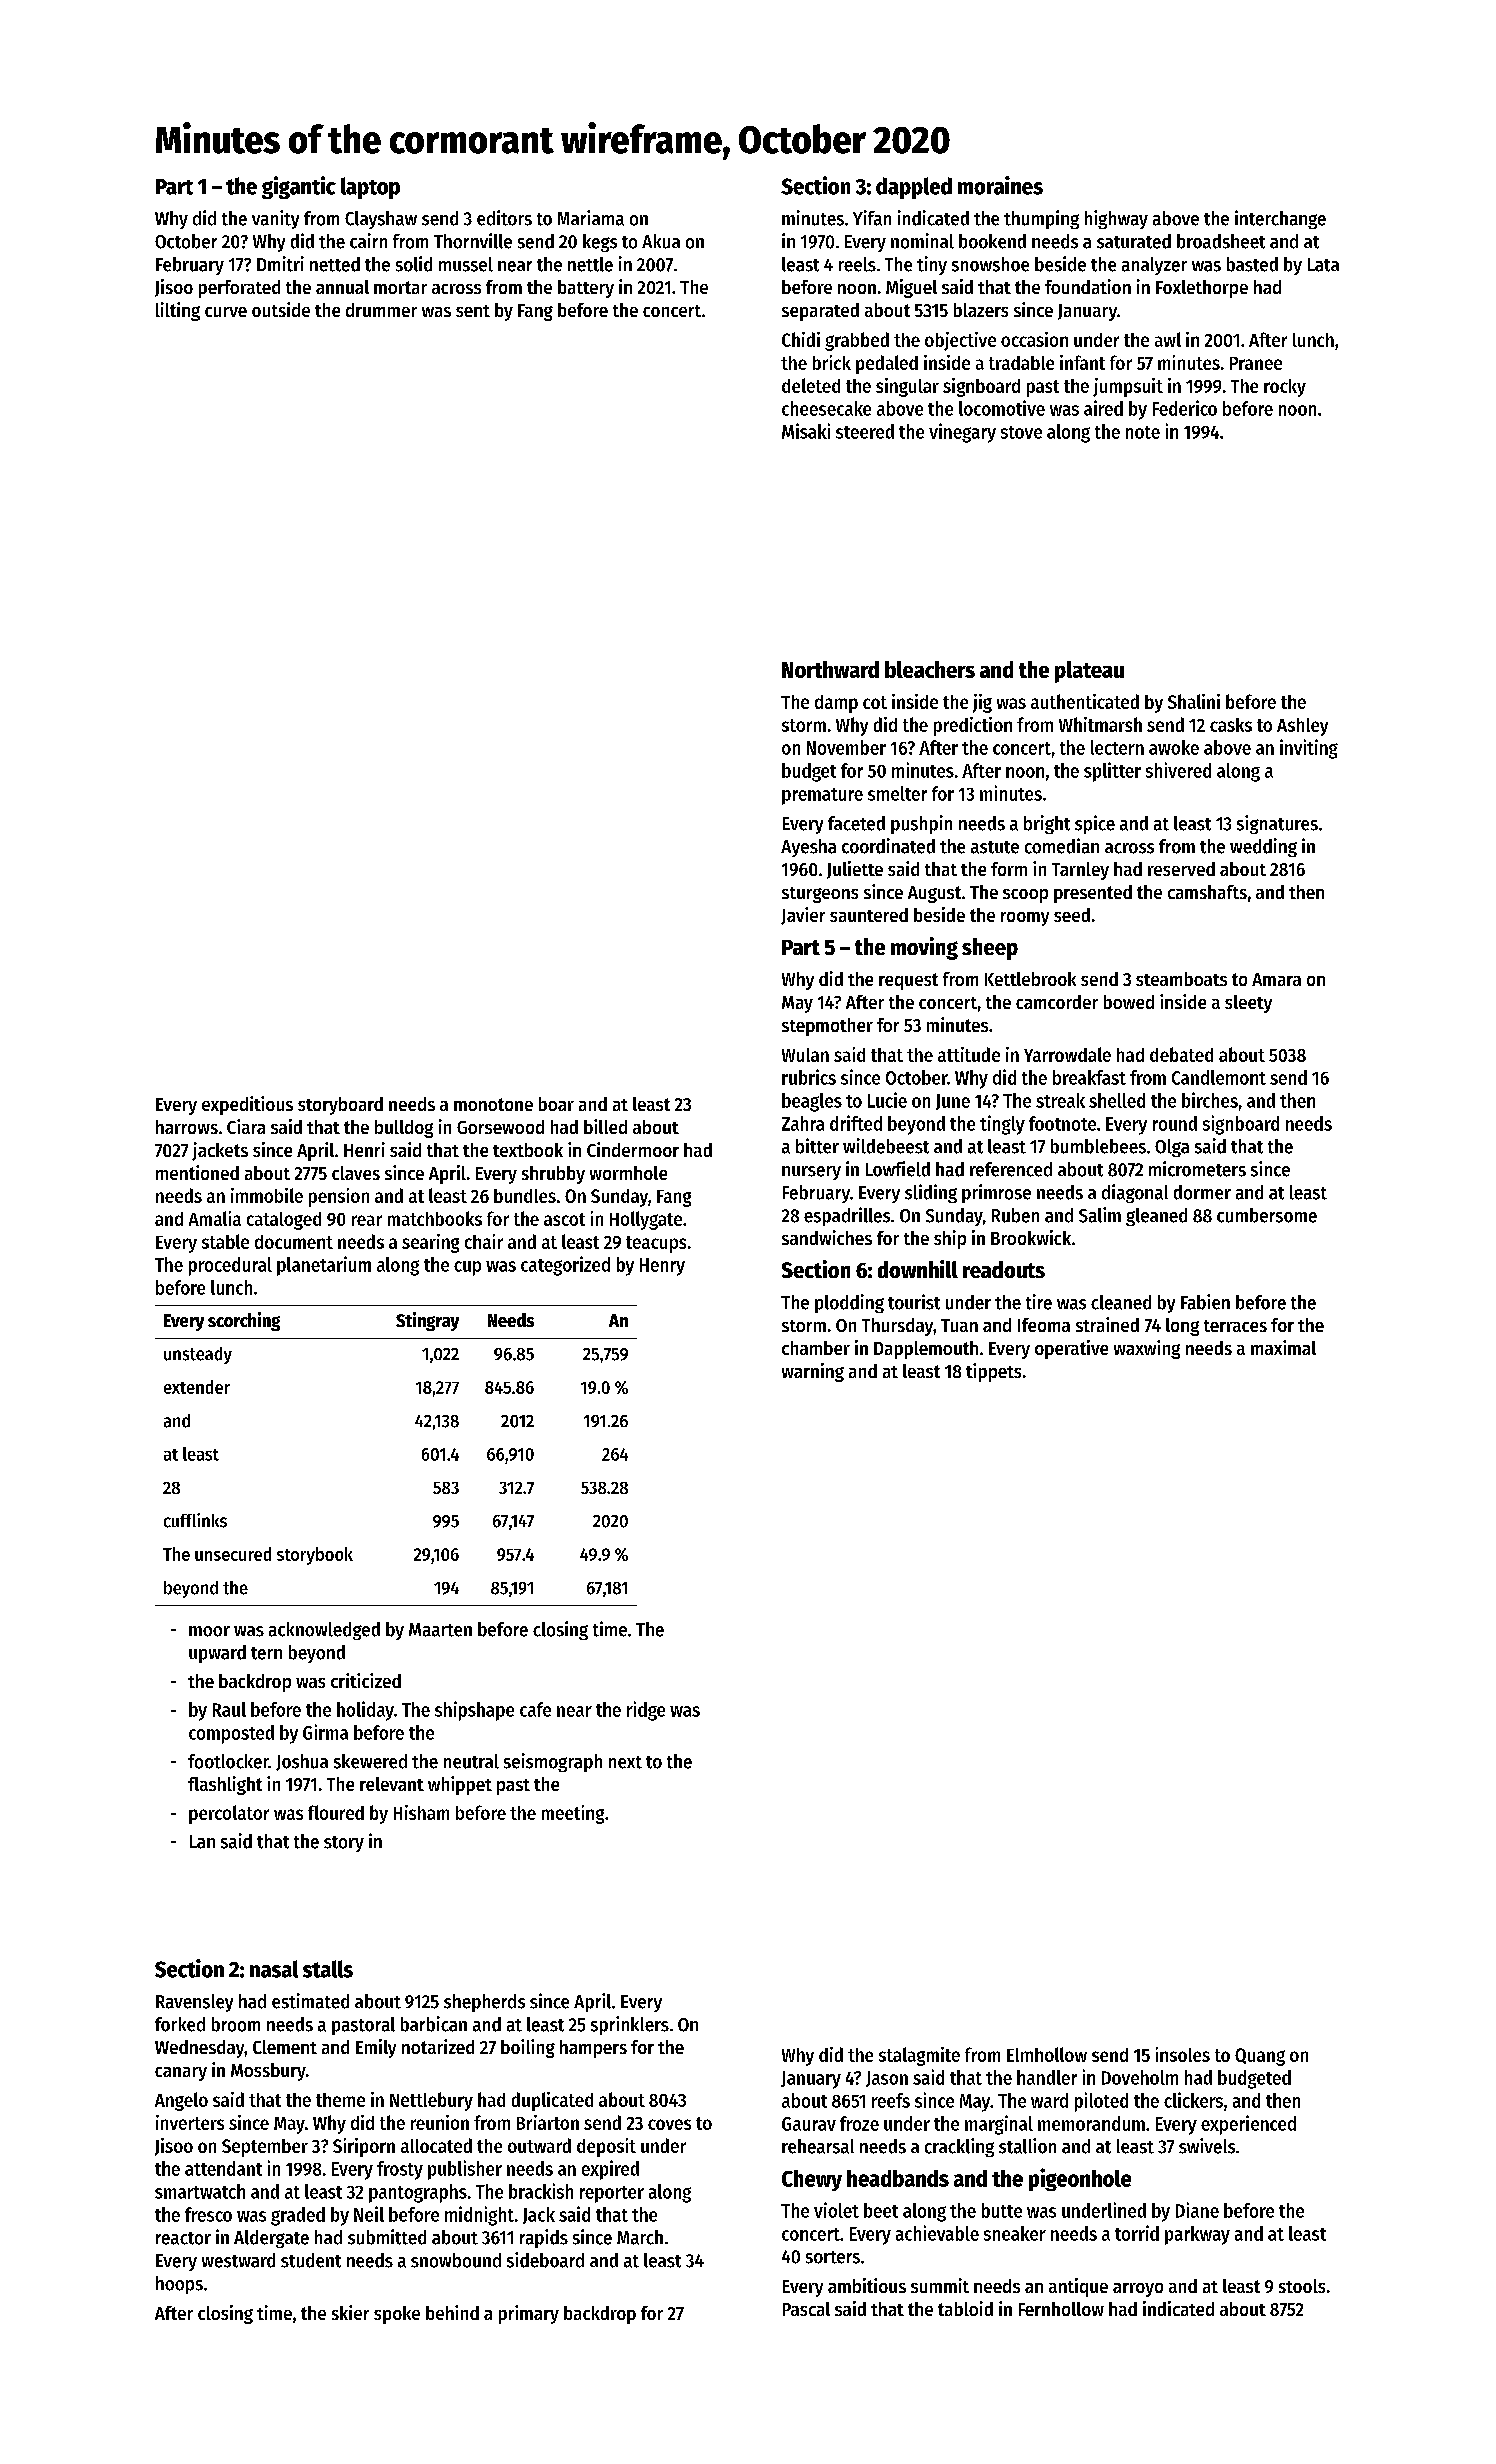 The height and width of the screenshot is (2464, 1496). What do you see at coordinates (1129, 1002) in the screenshot?
I see `bowed` at bounding box center [1129, 1002].
